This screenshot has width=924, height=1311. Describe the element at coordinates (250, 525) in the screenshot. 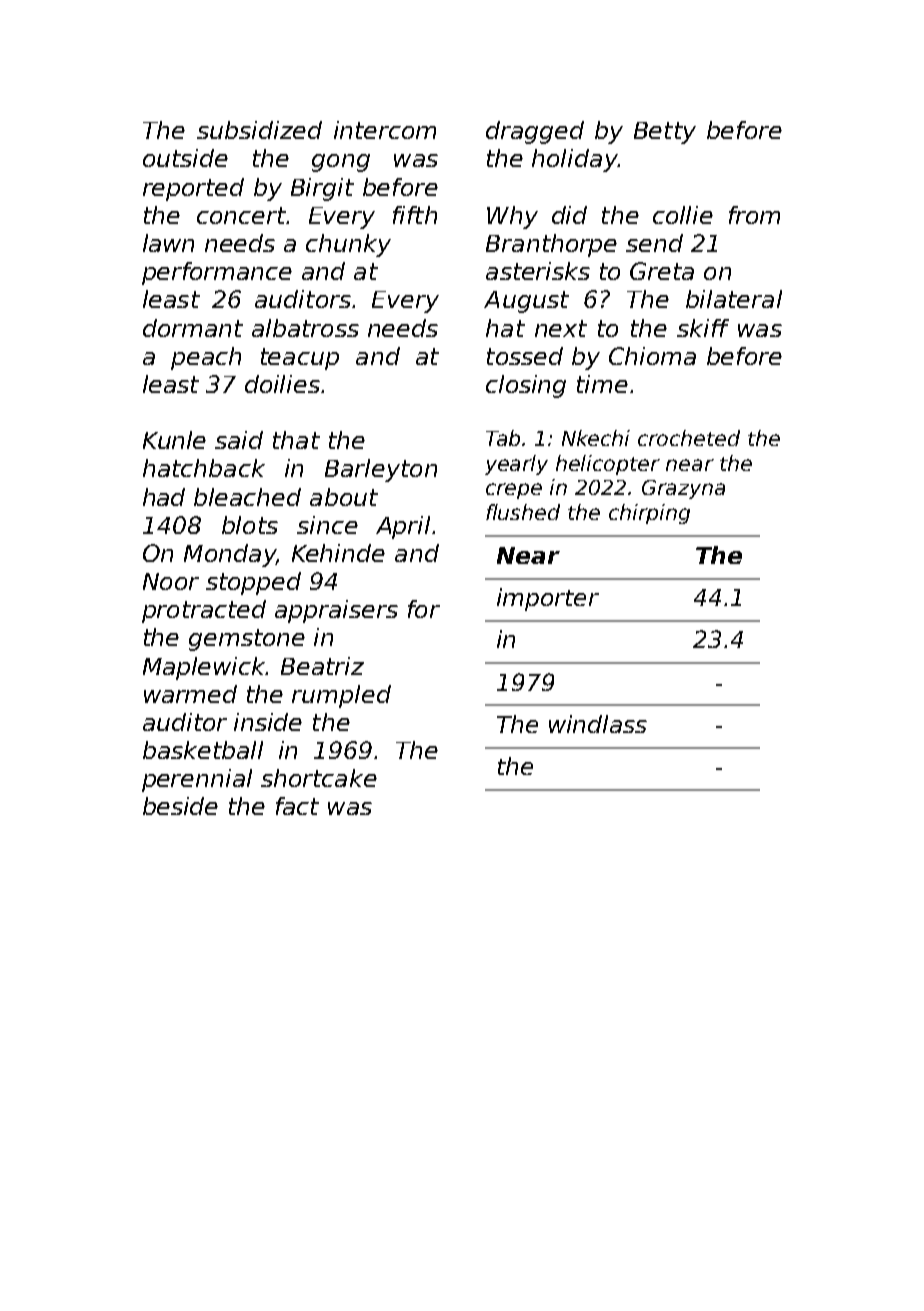

I see `blots` at that location.
